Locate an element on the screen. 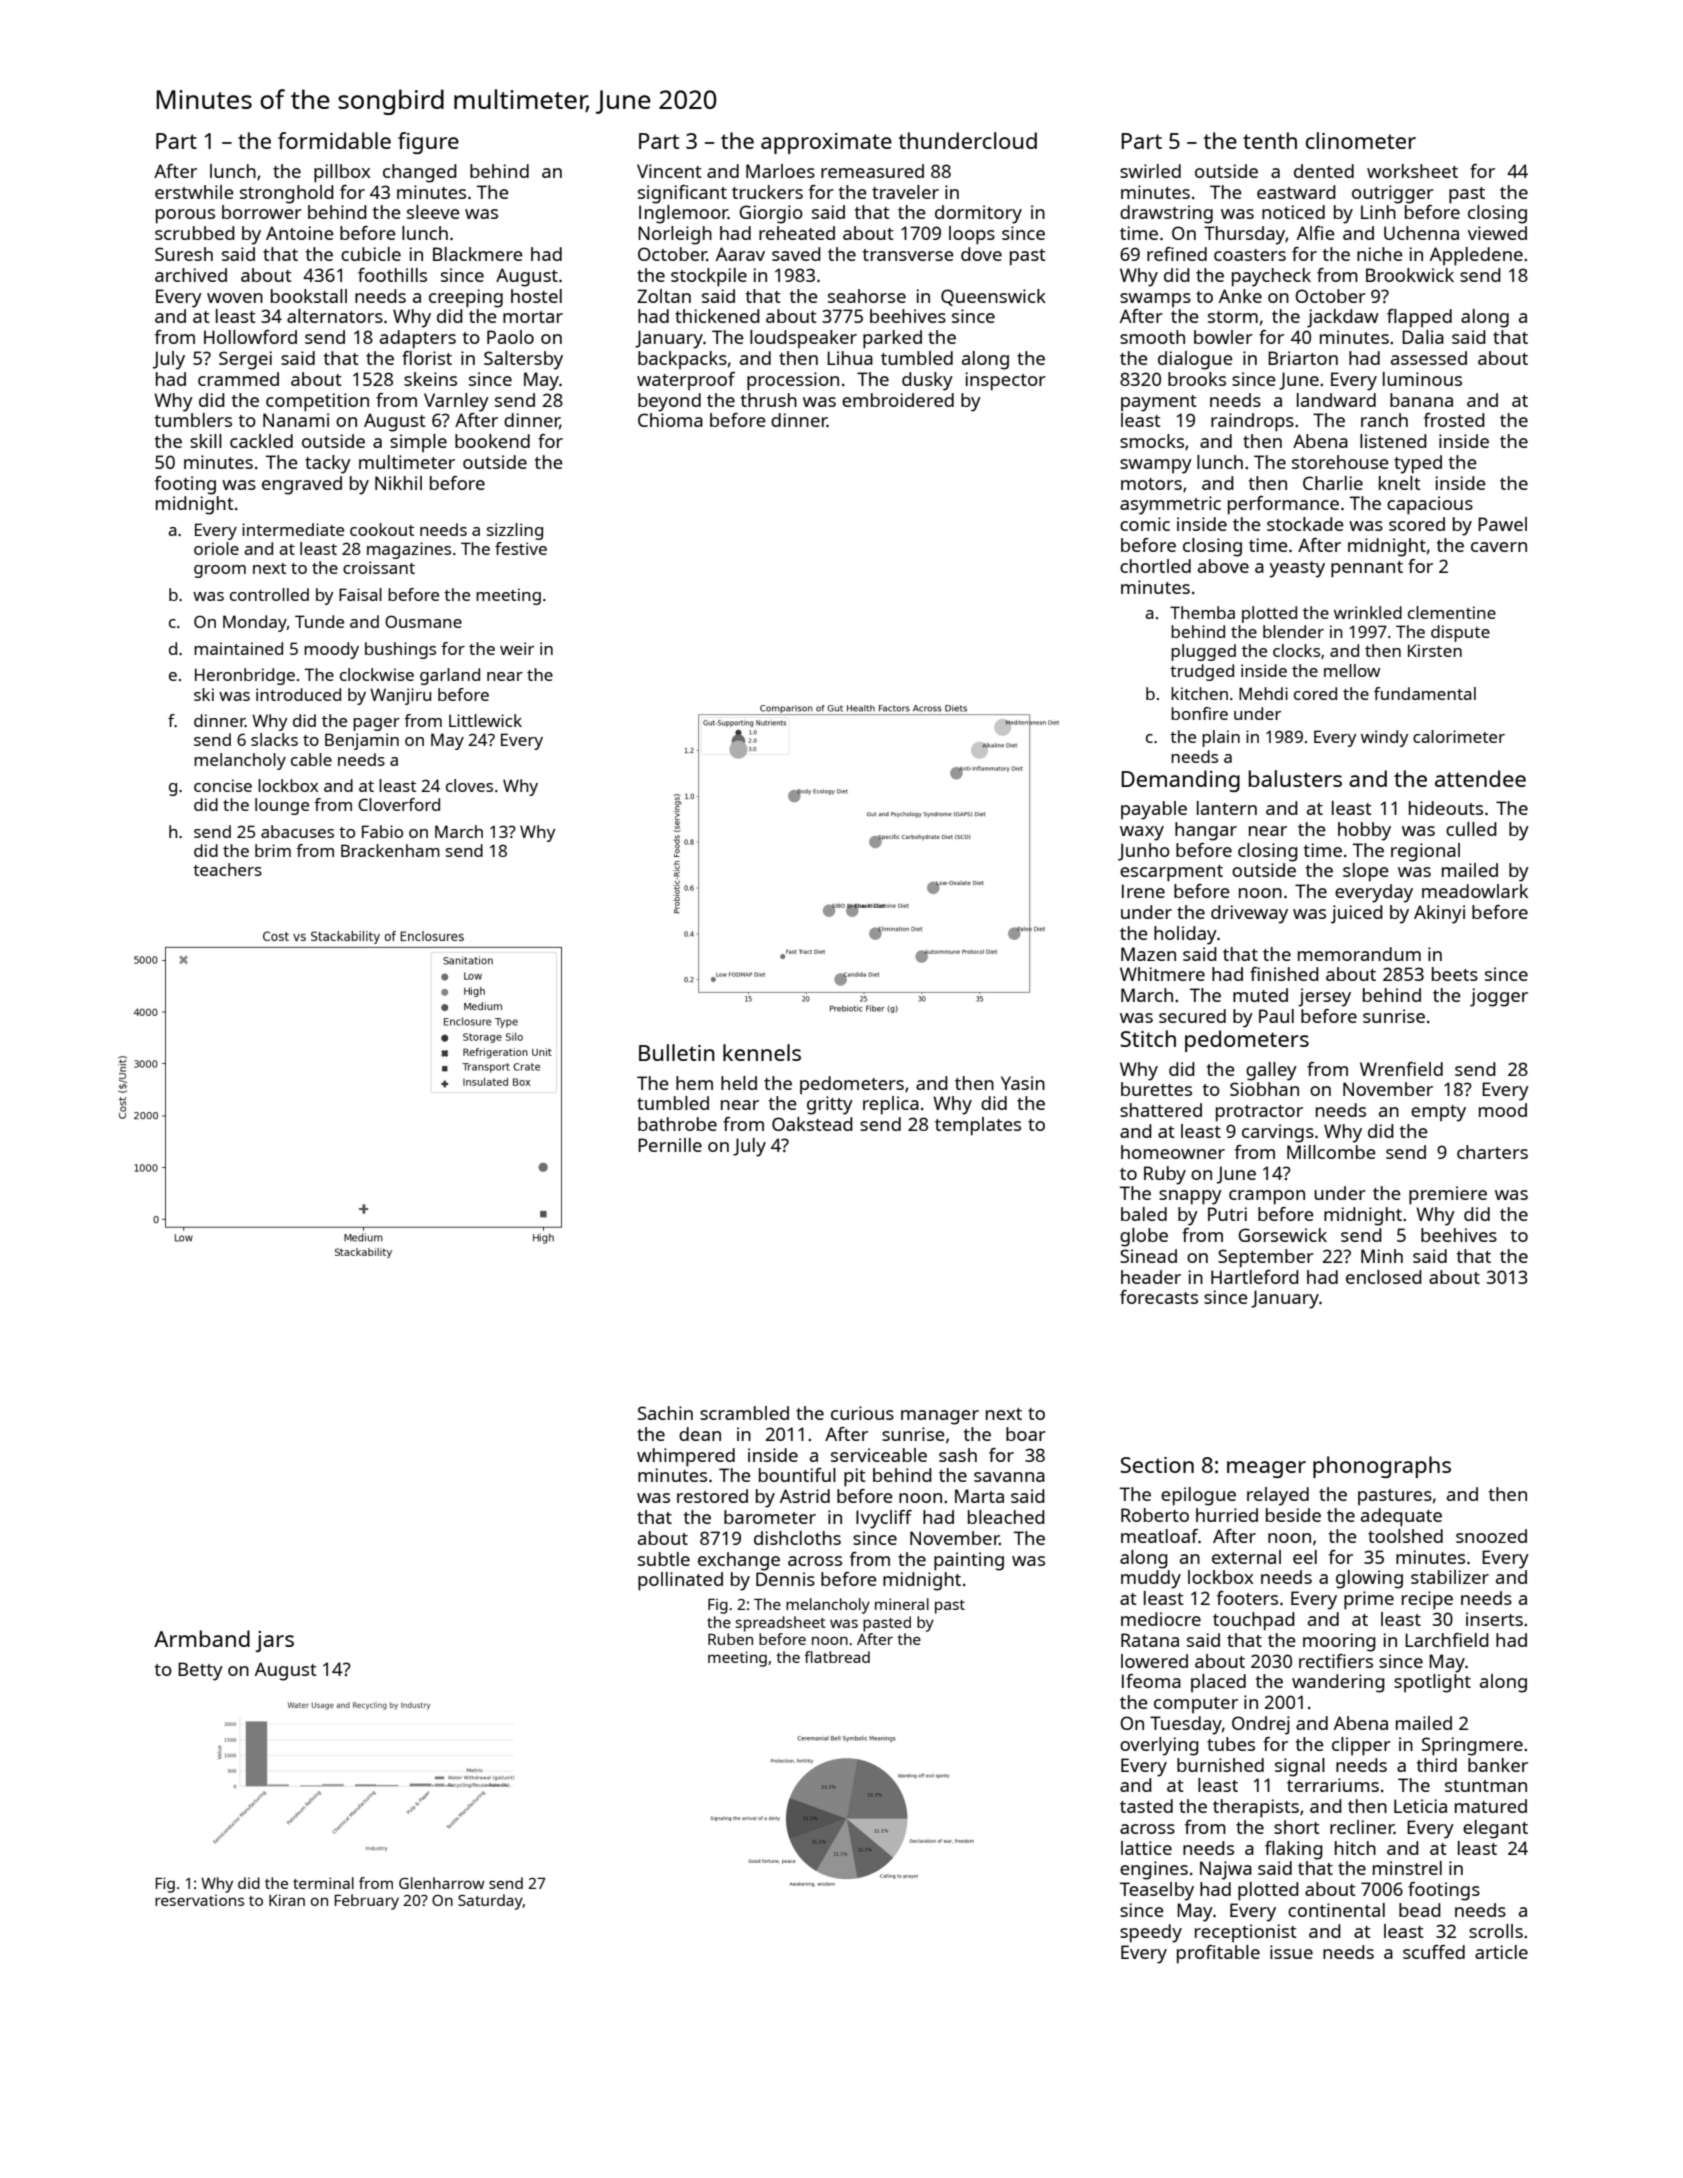 Image resolution: width=1683 pixels, height=2178 pixels. Nanami is located at coordinates (296, 420).
